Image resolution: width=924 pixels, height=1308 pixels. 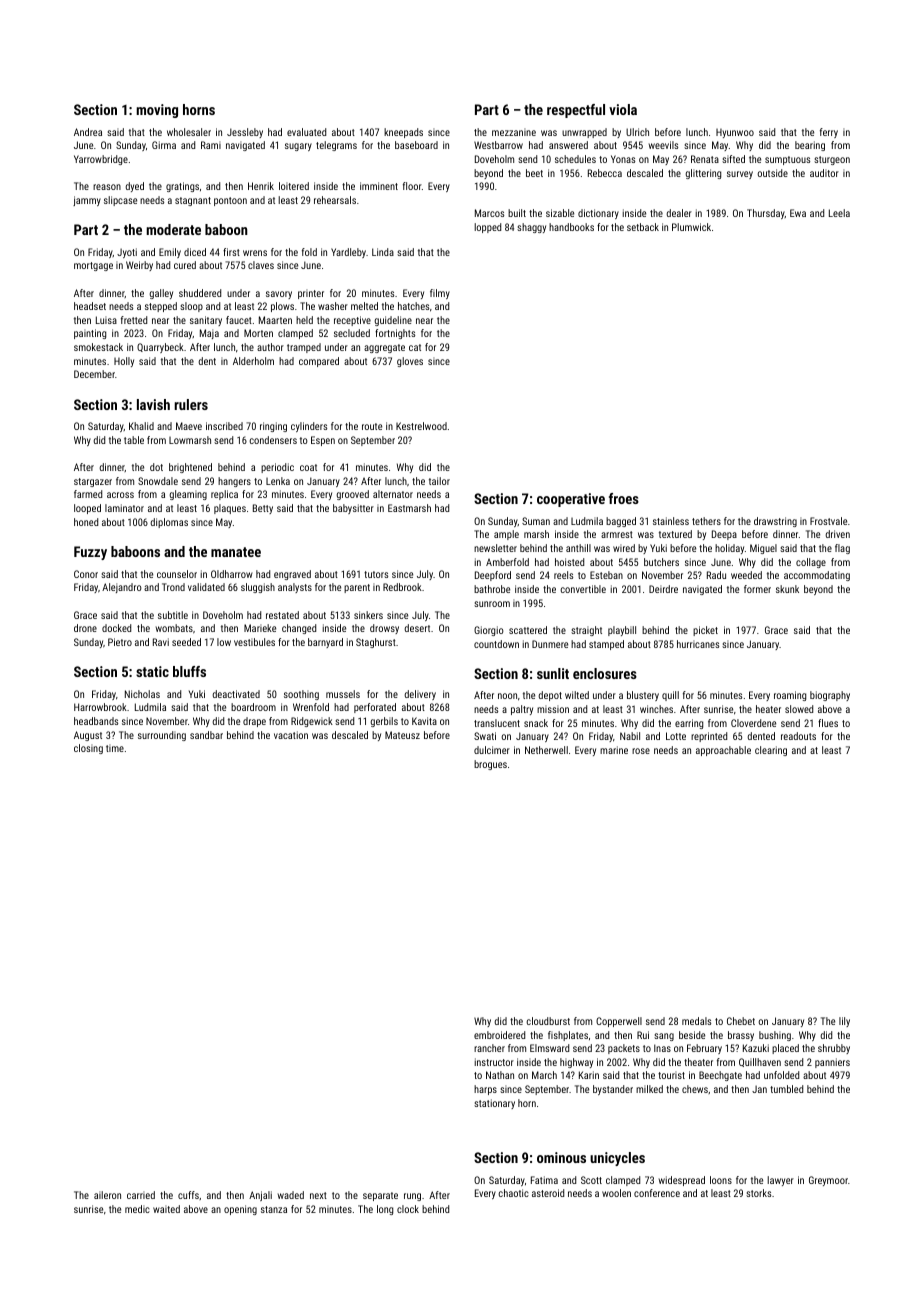 What do you see at coordinates (115, 748) in the screenshot?
I see `time` at bounding box center [115, 748].
